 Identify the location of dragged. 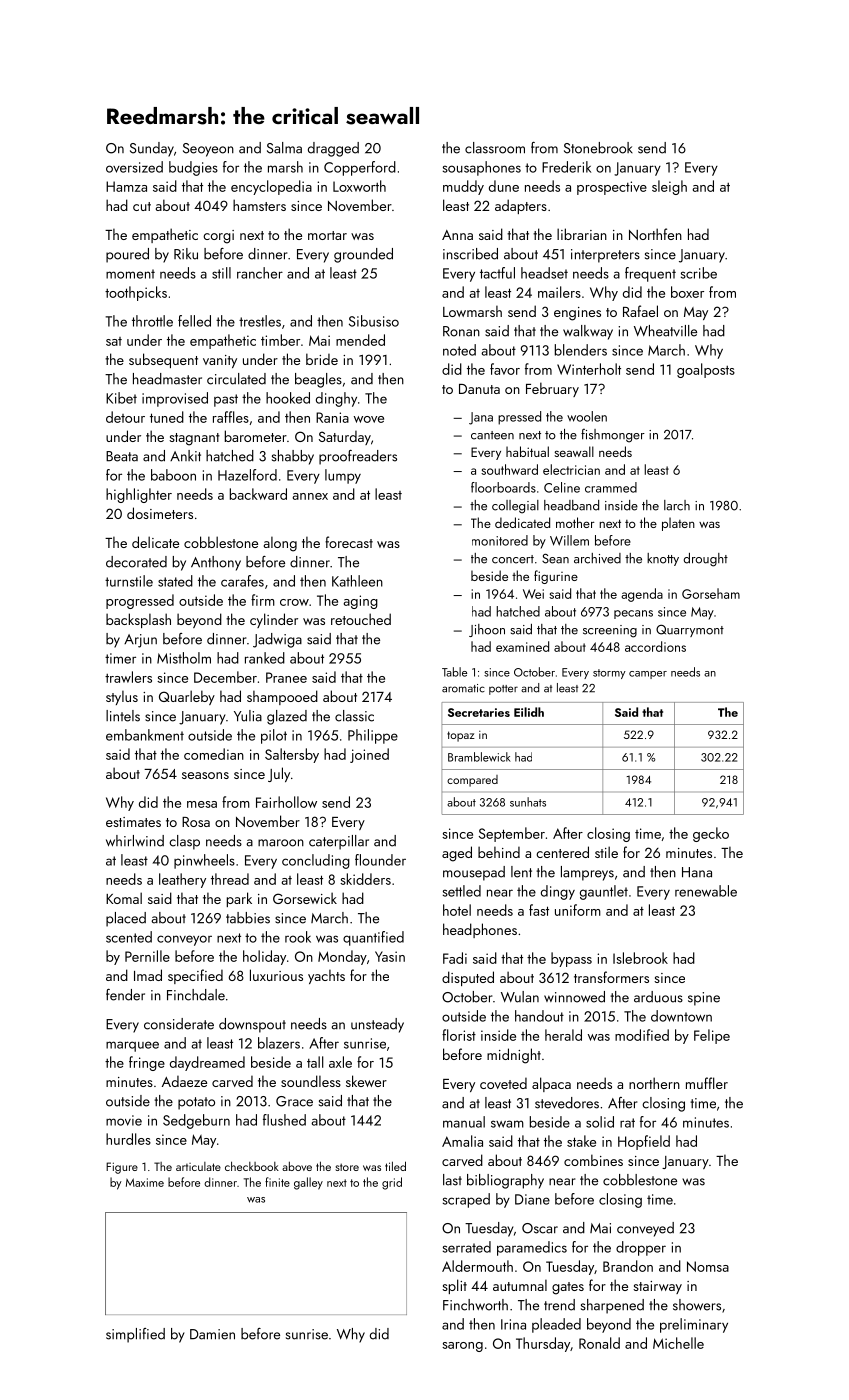
(333, 149).
